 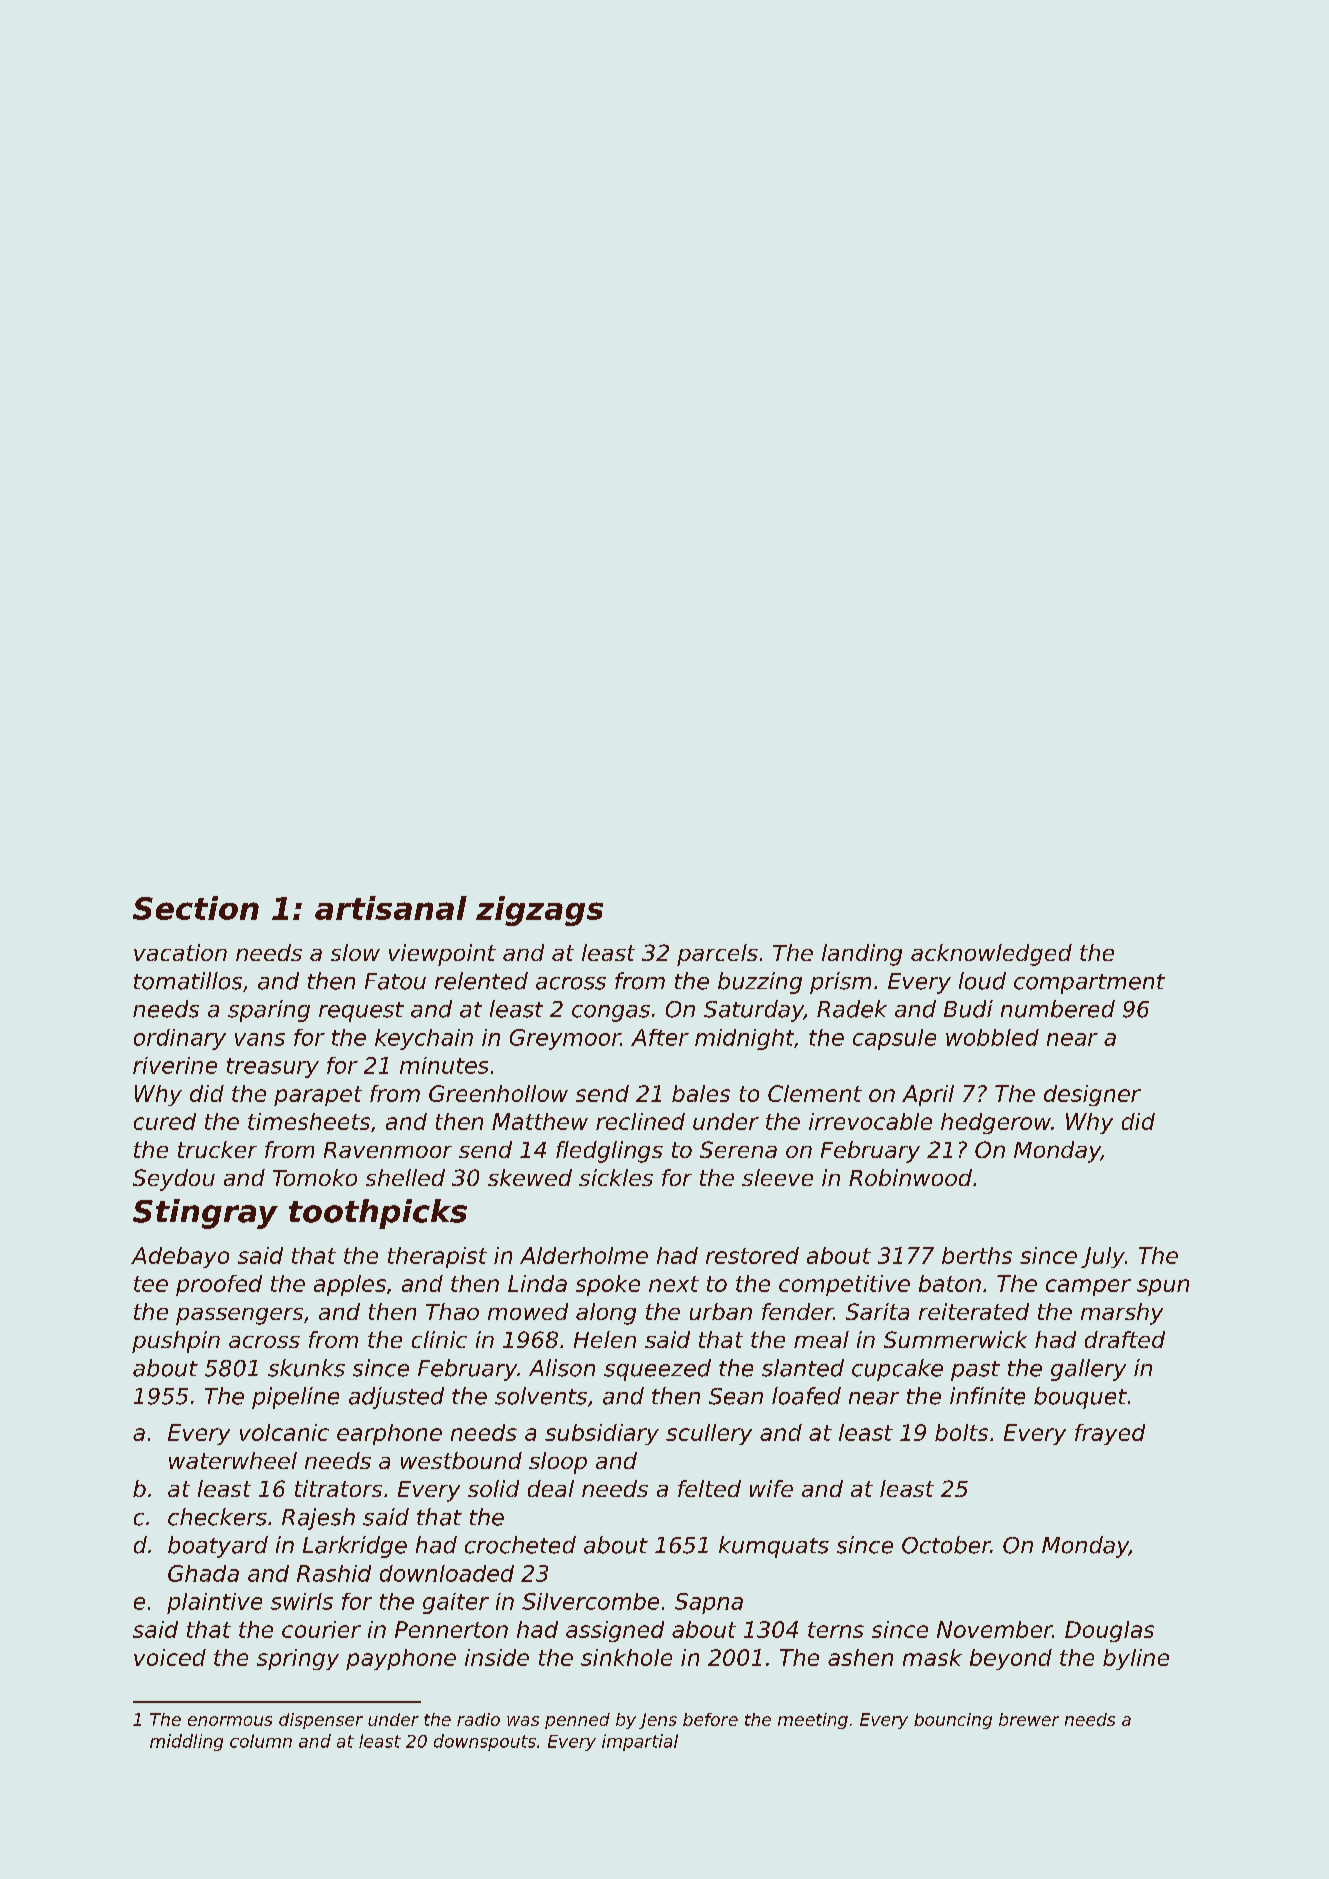 I want to click on hedgerow, so click(x=996, y=1123).
